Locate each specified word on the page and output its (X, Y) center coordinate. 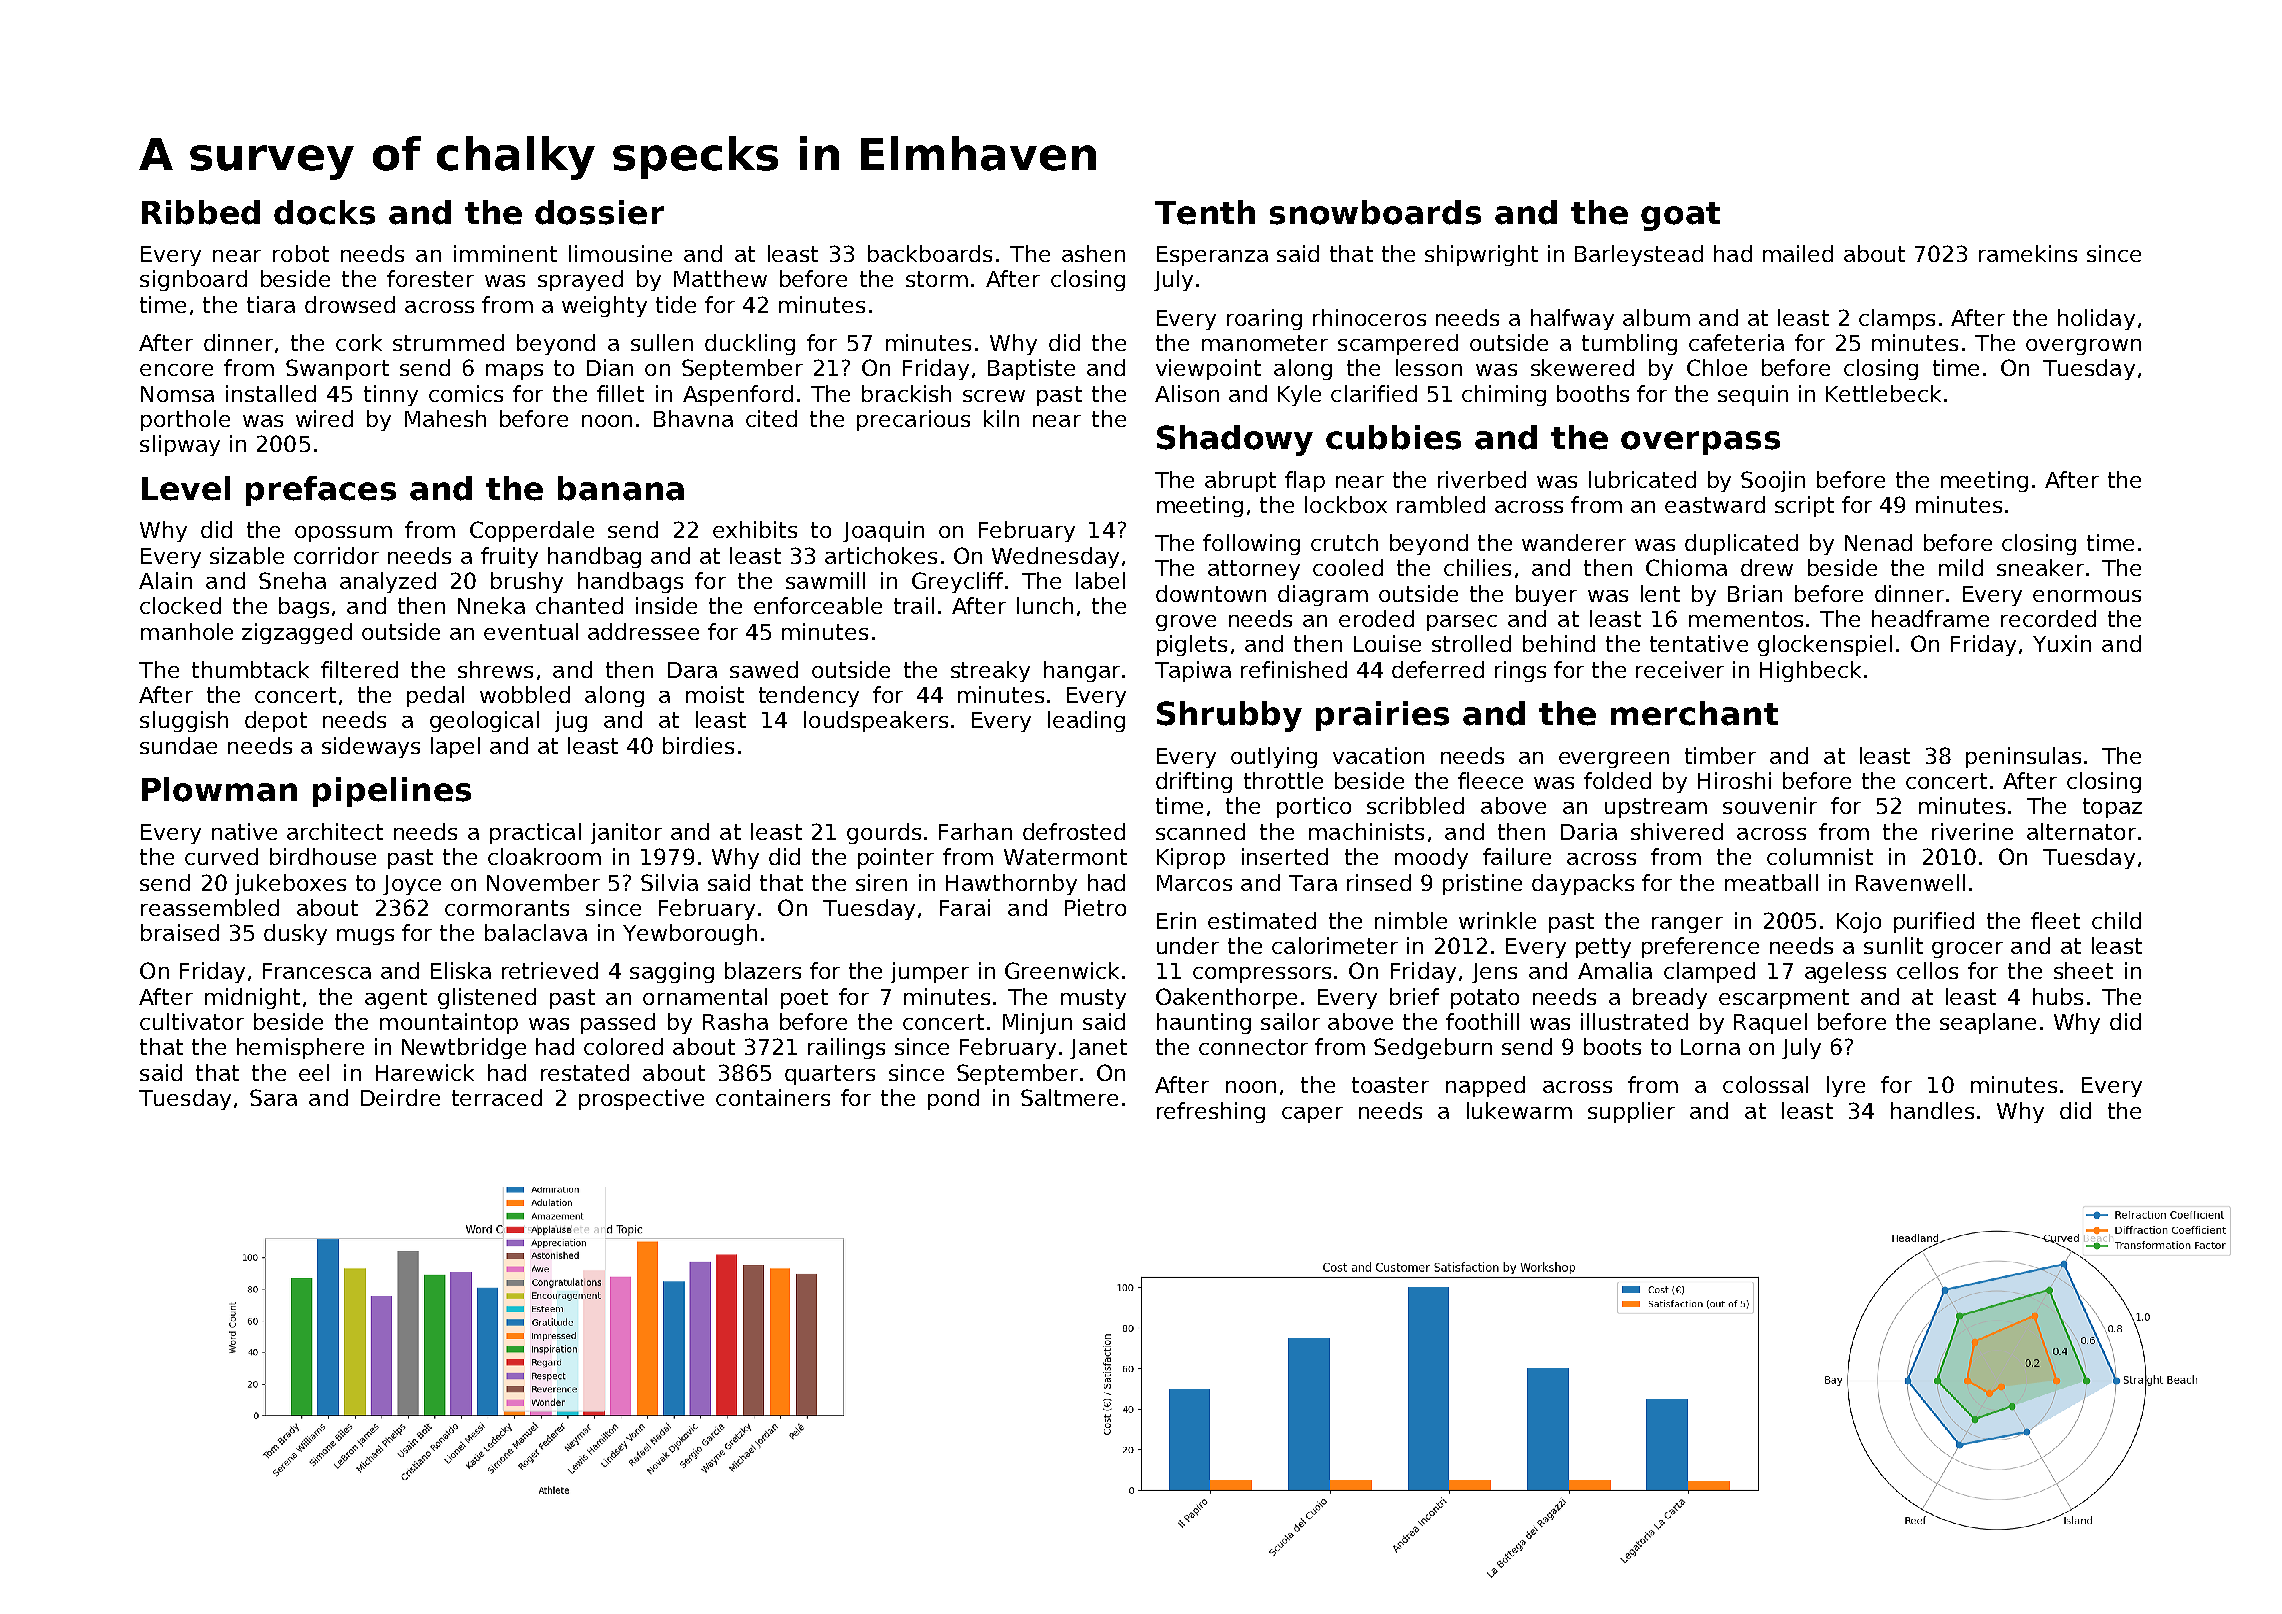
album (1656, 317)
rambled (1441, 504)
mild (1961, 567)
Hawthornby (1011, 884)
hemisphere (300, 1048)
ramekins (2028, 253)
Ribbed (201, 212)
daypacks (1583, 884)
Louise (1387, 643)
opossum (343, 534)
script (1804, 506)
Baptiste (1031, 369)
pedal (435, 696)
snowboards (1375, 212)
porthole (185, 420)
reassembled (210, 907)
